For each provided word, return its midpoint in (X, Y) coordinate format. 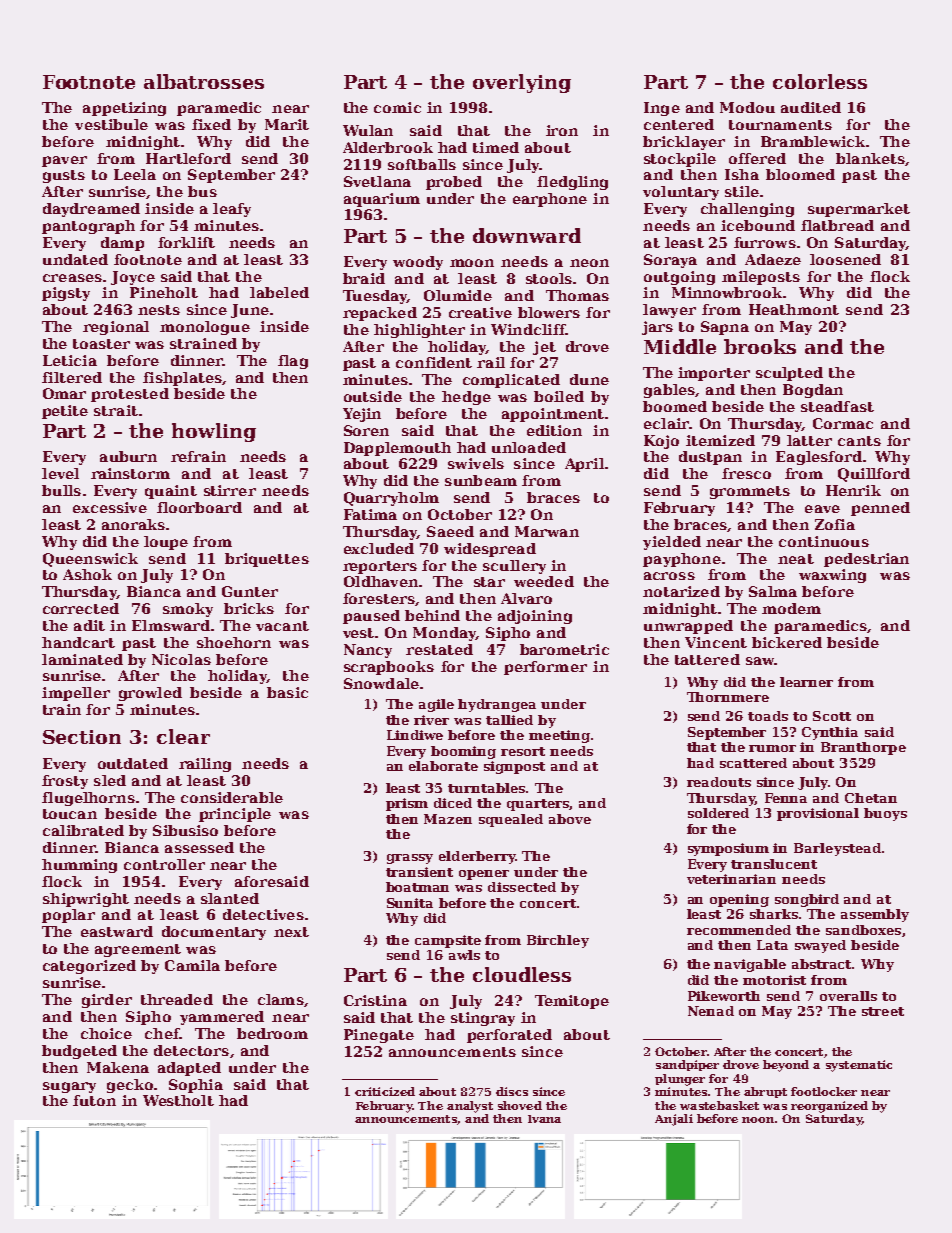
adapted (189, 1069)
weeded (544, 581)
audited (811, 107)
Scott (832, 716)
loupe (166, 543)
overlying (522, 83)
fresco (746, 473)
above (570, 819)
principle (235, 815)
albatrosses (204, 81)
